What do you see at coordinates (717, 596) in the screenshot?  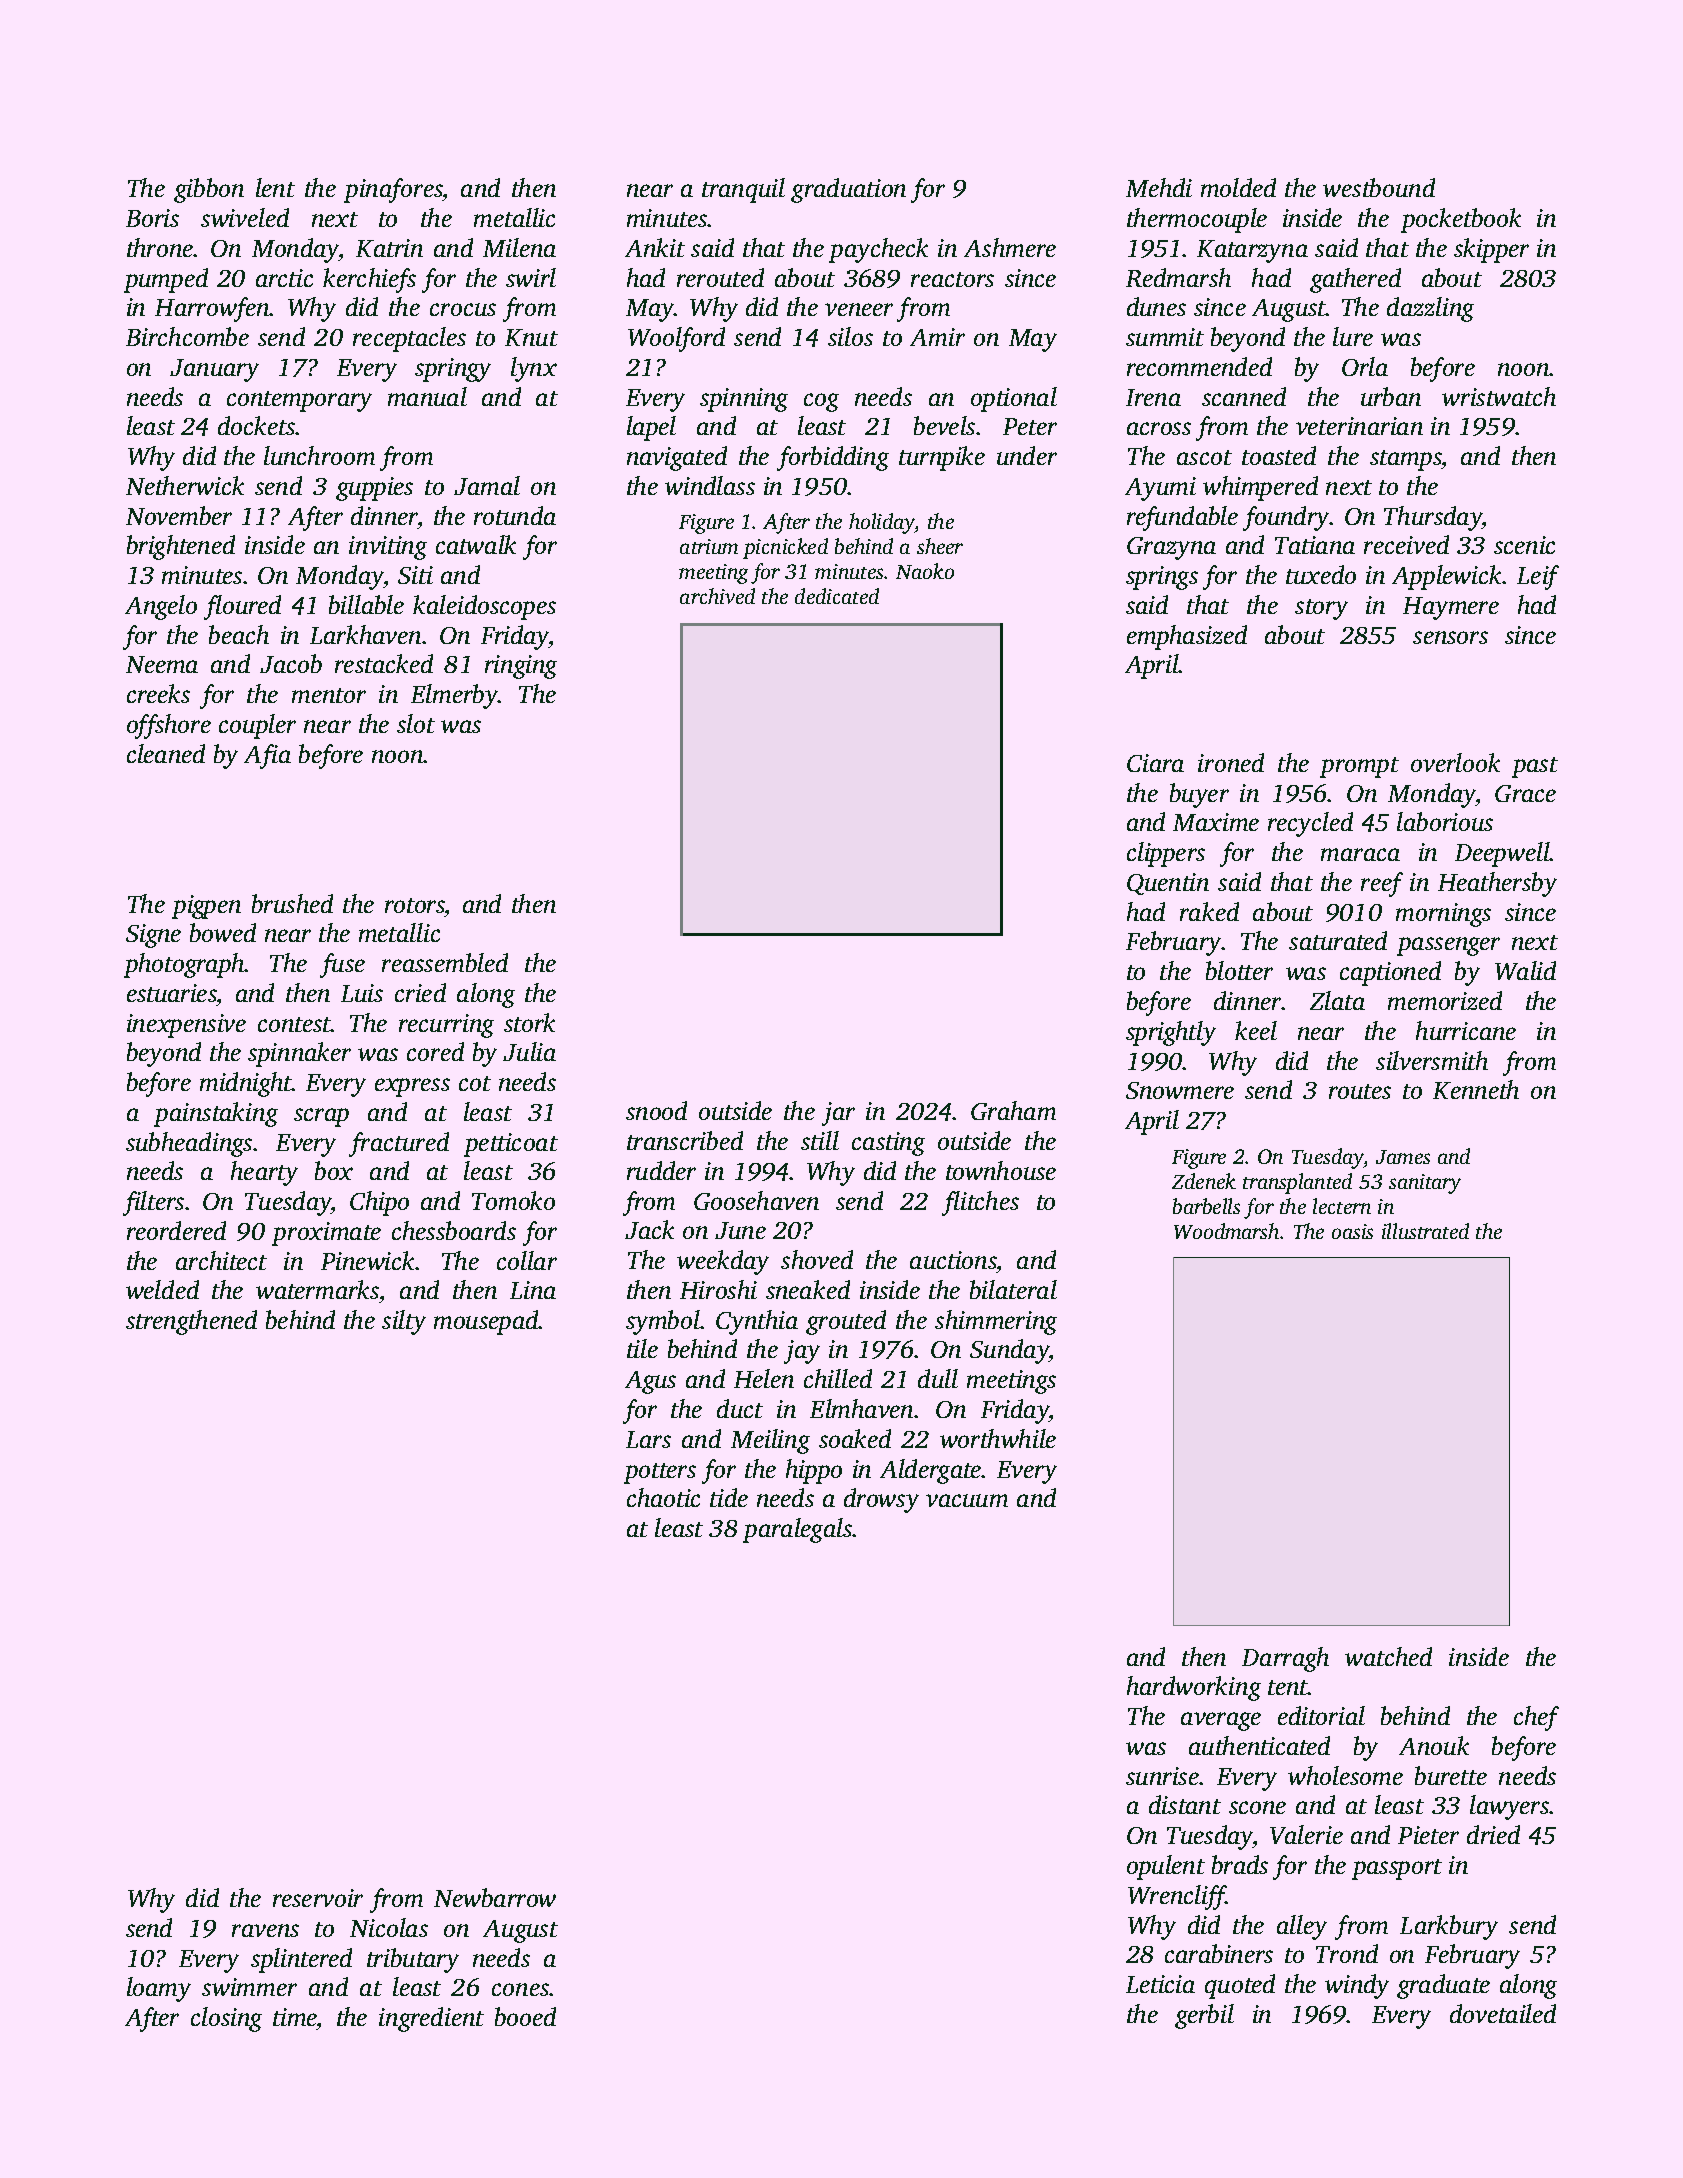 I see `archived` at bounding box center [717, 596].
